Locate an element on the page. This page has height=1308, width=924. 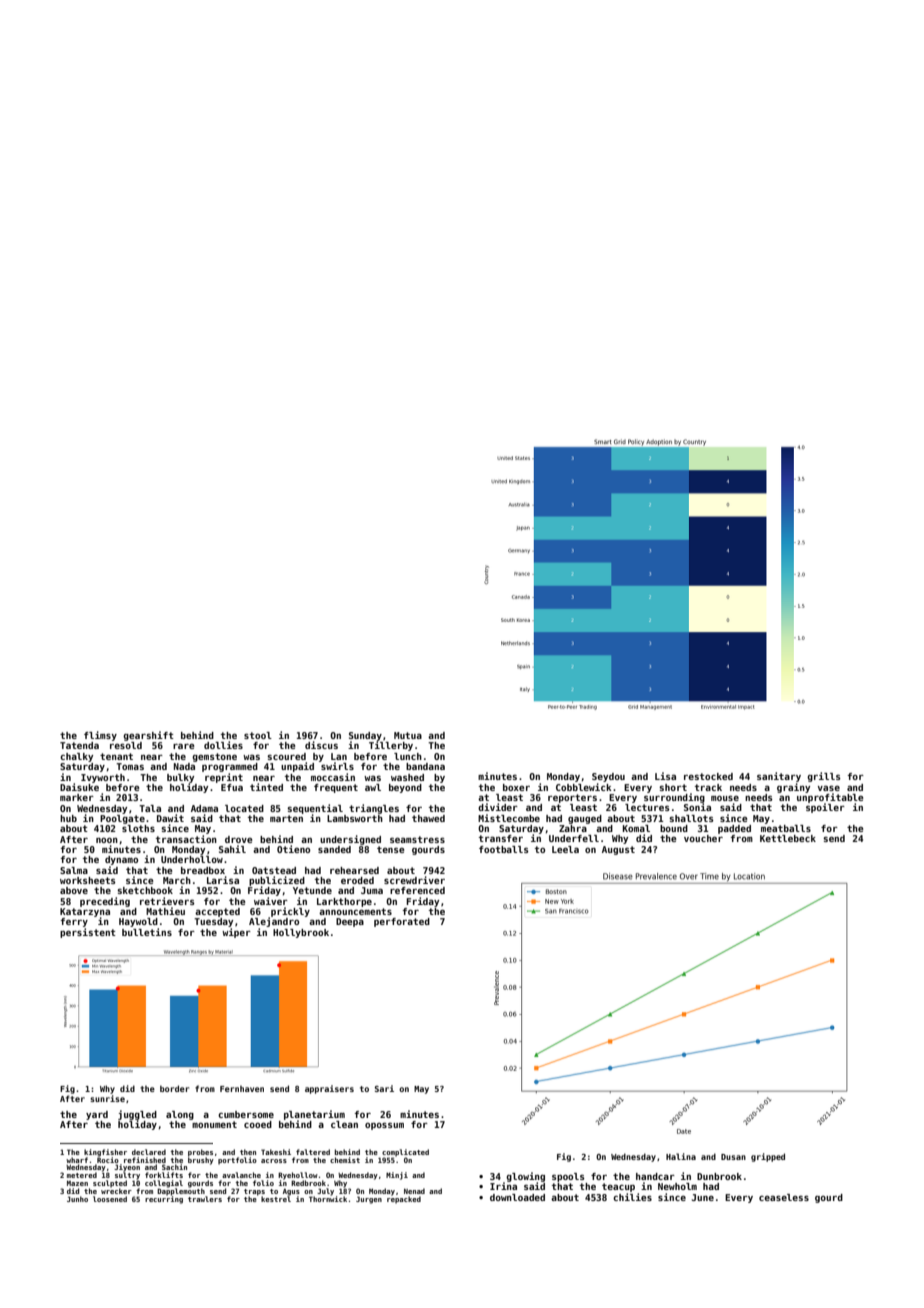
Takeshi is located at coordinates (276, 1152).
